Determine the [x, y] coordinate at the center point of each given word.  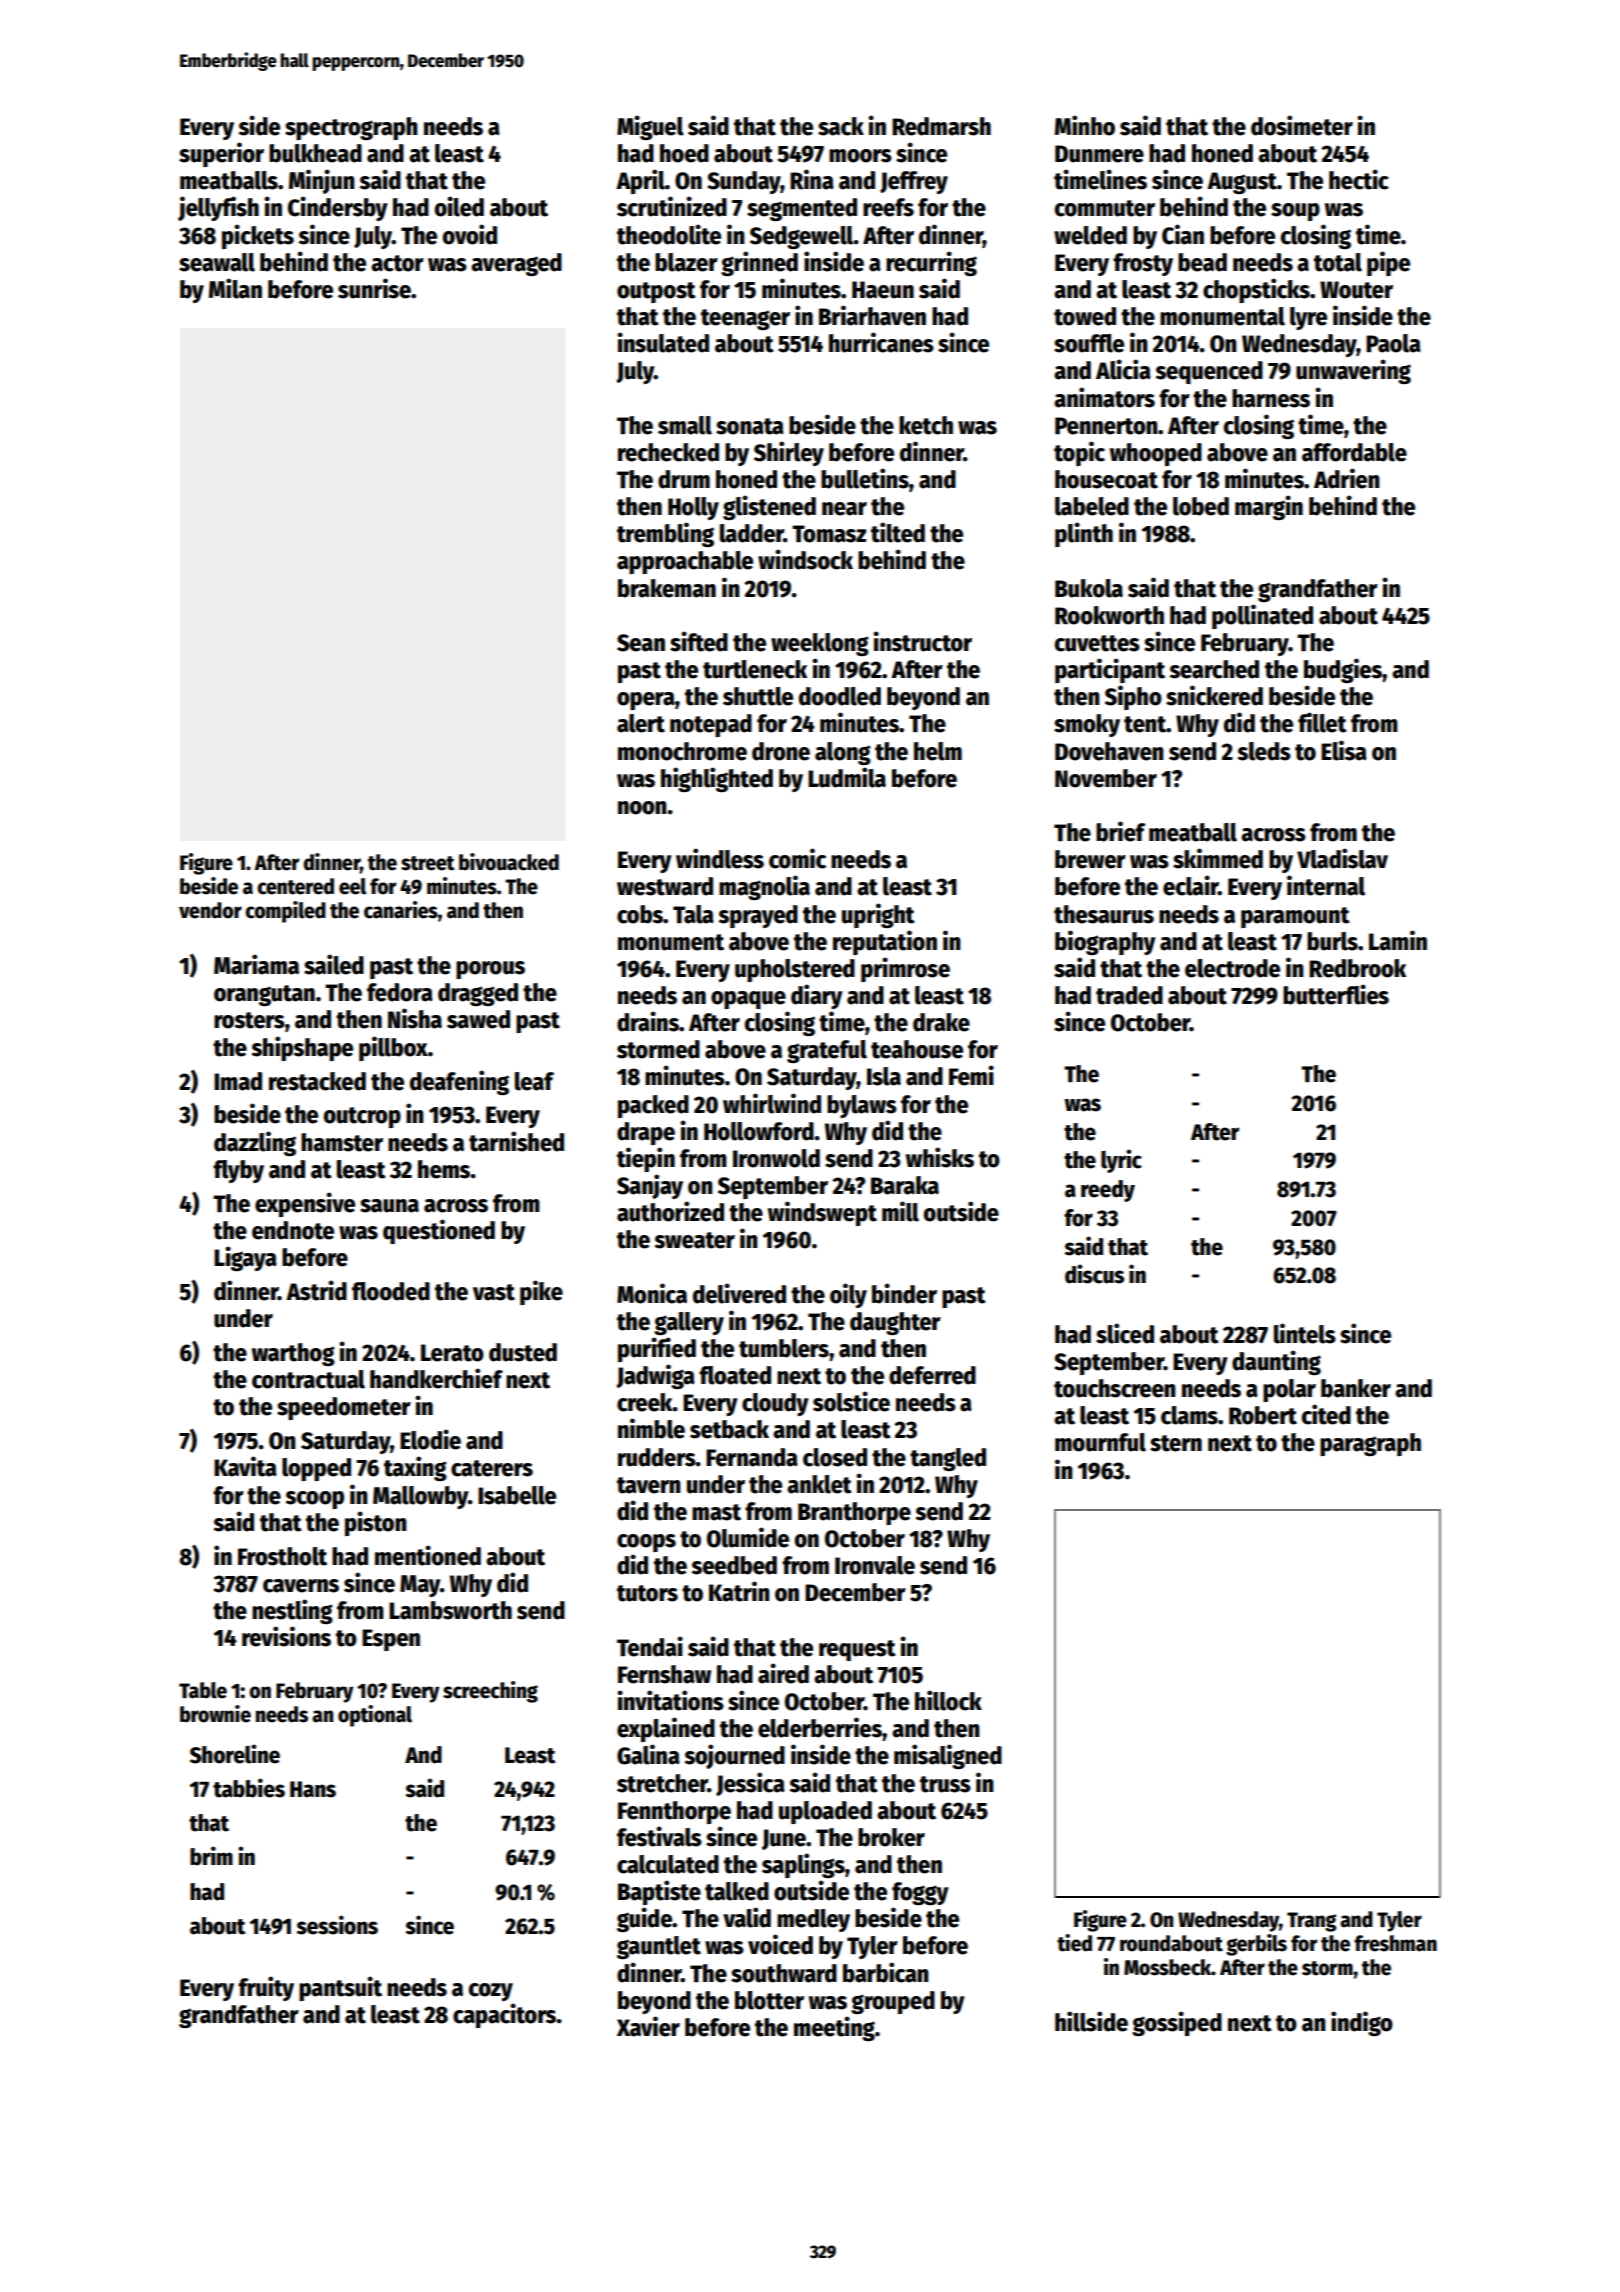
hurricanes [881, 342]
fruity [266, 1988]
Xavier [648, 2026]
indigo [1362, 2023]
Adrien [1347, 478]
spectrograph [351, 128]
